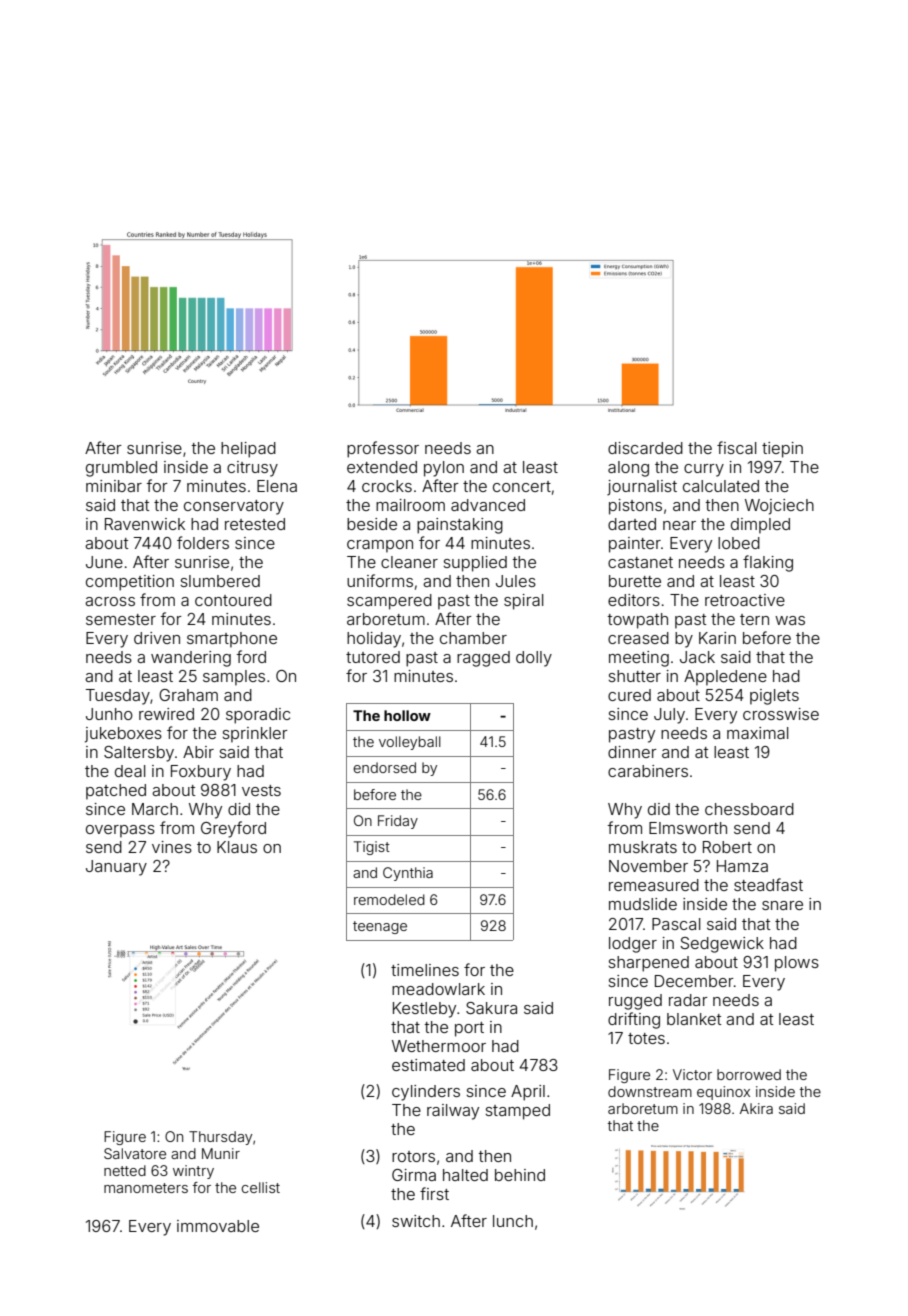  Describe the element at coordinates (781, 714) in the page. I see `crosswise` at that location.
